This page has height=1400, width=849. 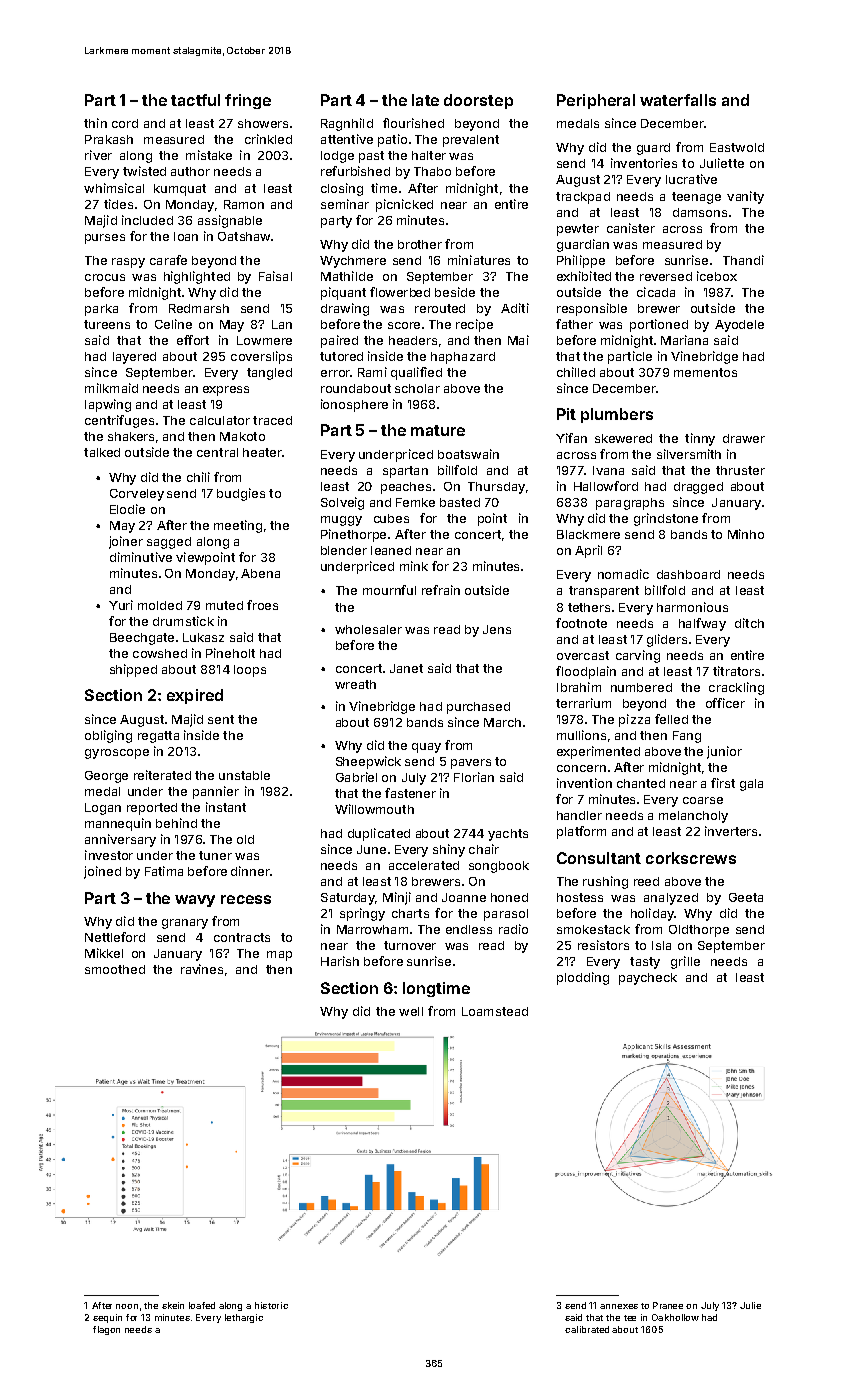 I want to click on paragraphs, so click(x=630, y=504).
